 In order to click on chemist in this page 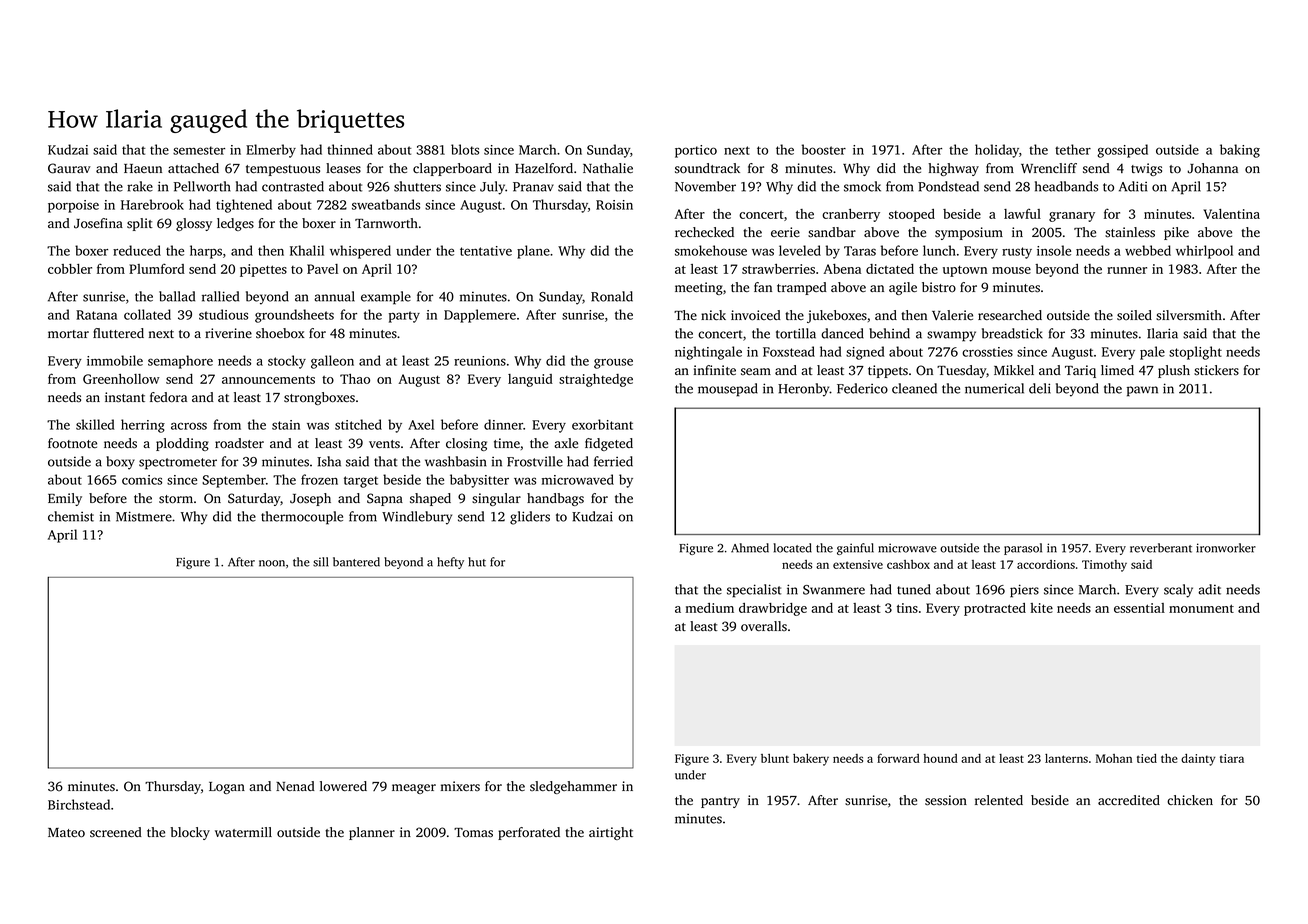, I will do `click(71, 516)`.
